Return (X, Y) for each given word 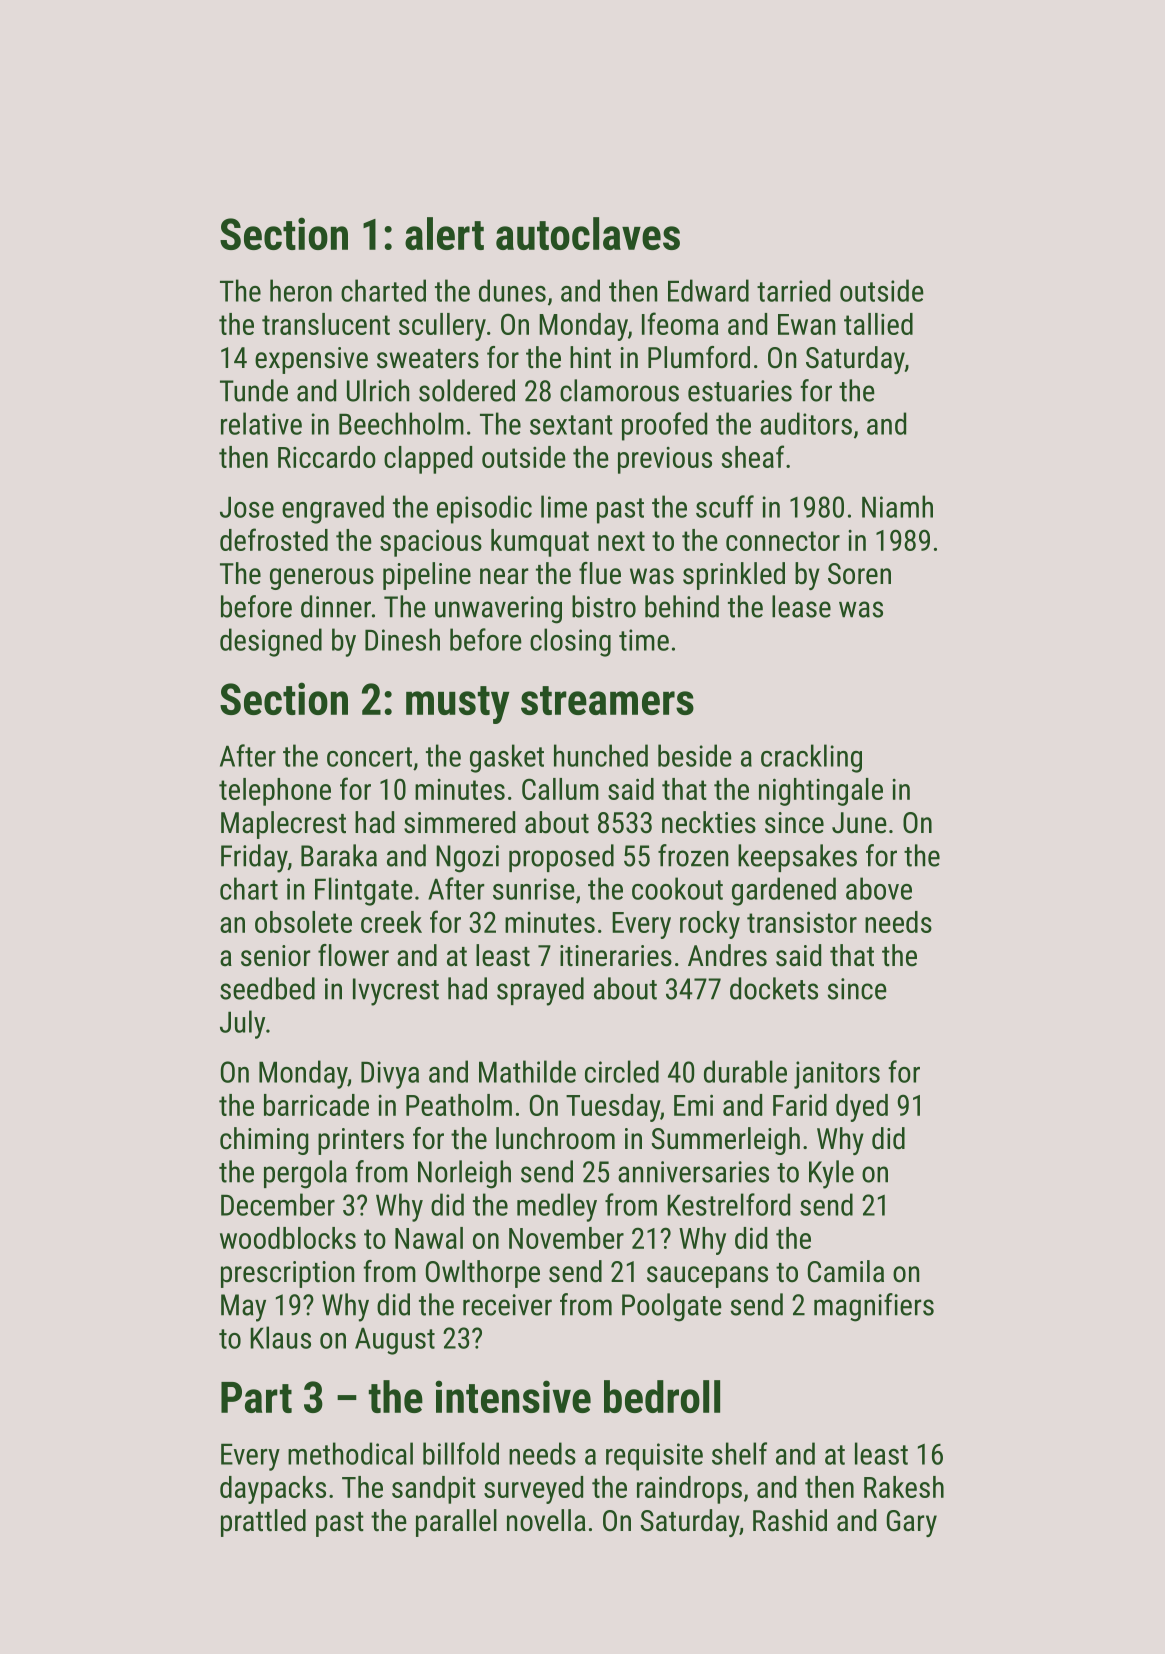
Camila (846, 1271)
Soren (859, 574)
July (242, 1024)
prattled (263, 1523)
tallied (878, 324)
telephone (275, 792)
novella (546, 1520)
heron (301, 290)
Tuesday (613, 1108)
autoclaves (588, 233)
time (644, 640)
